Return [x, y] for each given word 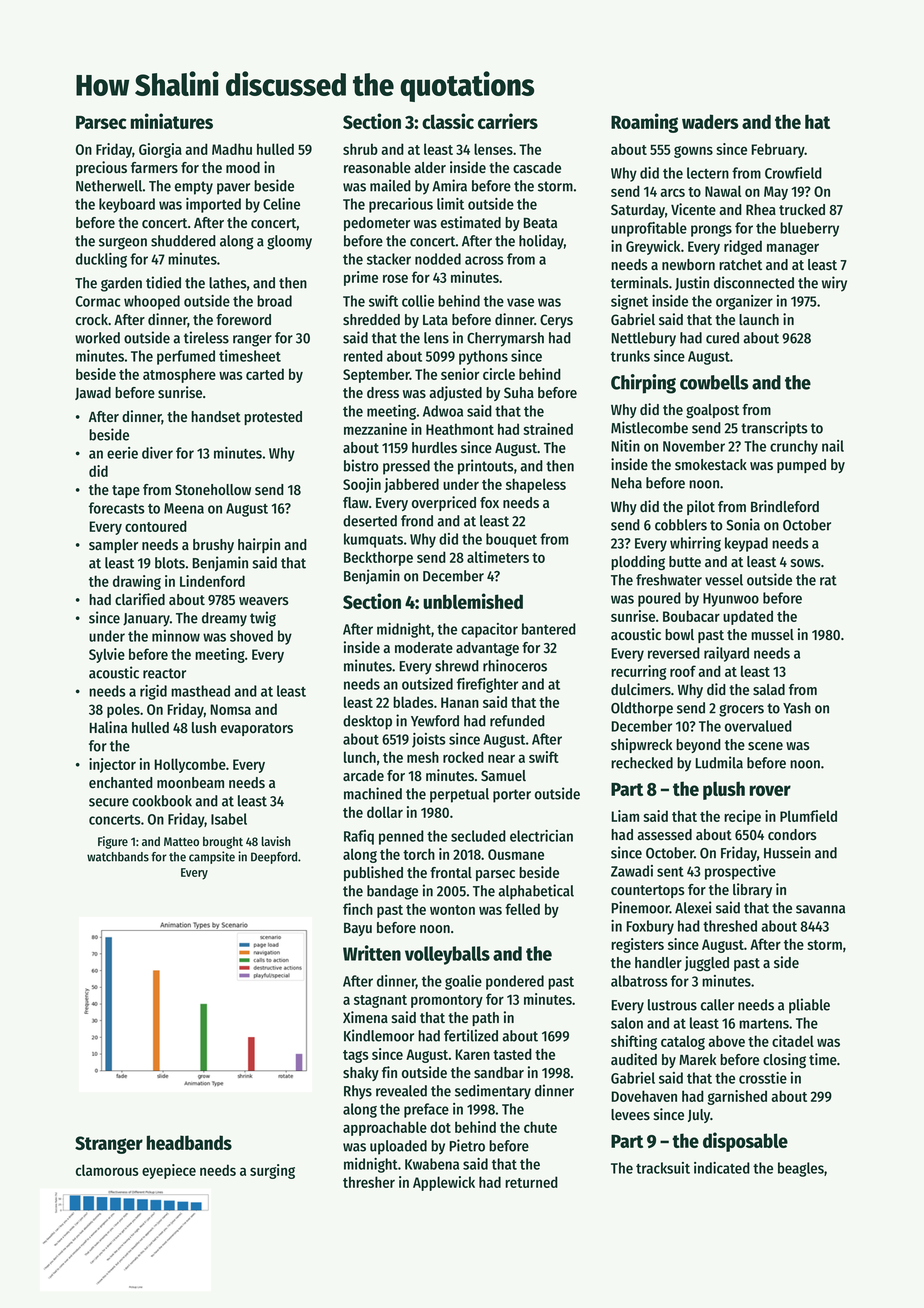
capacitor [489, 630]
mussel [772, 634]
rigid [153, 692]
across [484, 260]
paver [233, 189]
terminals [639, 282]
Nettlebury [644, 339]
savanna [820, 909]
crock [92, 319]
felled [522, 909]
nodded [438, 259]
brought [223, 843]
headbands [189, 1142]
